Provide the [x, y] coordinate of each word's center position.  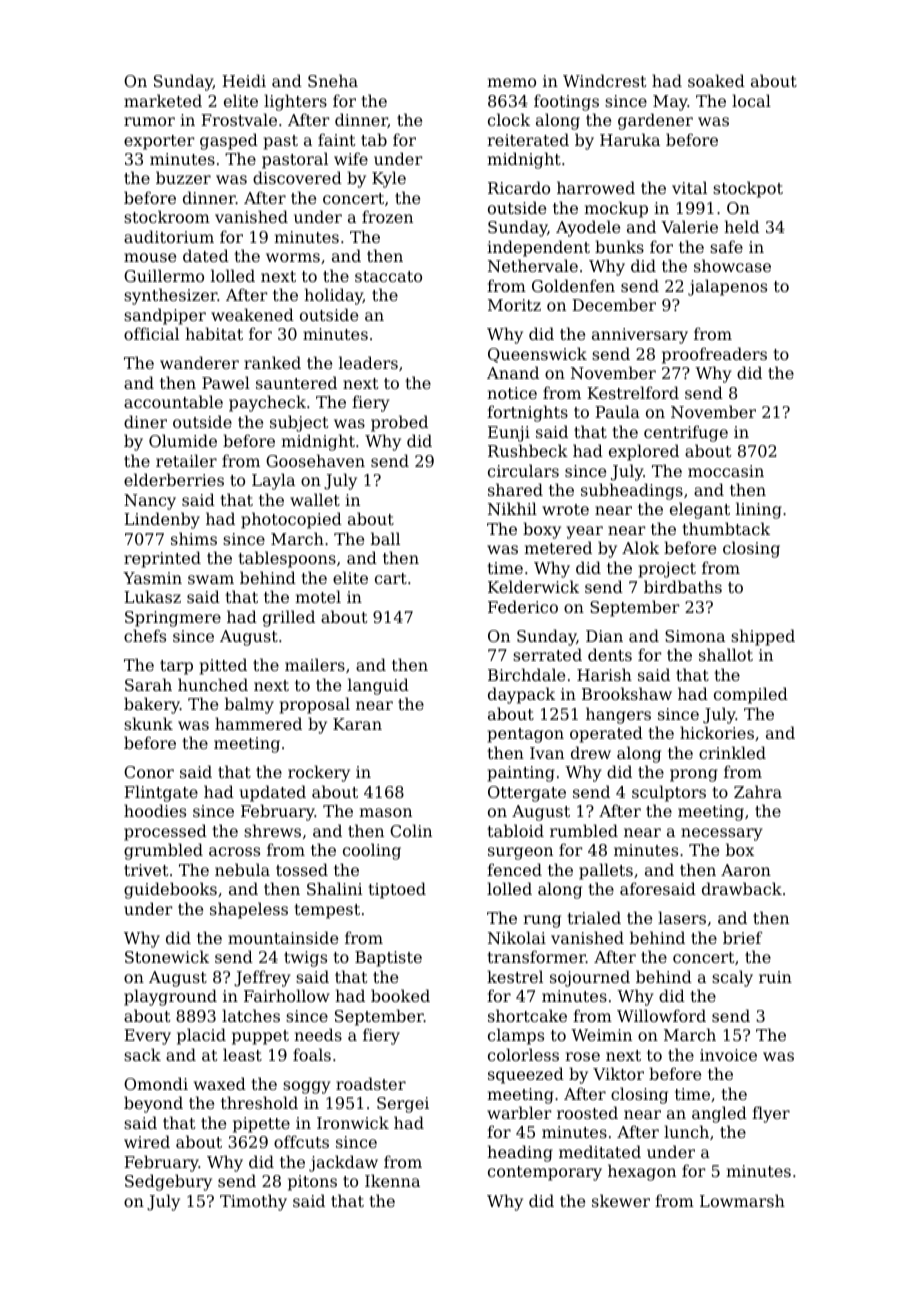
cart [391, 578]
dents [610, 654]
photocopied [291, 520]
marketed [163, 100]
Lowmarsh [742, 1200]
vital [689, 187]
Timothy [253, 1202]
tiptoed [397, 890]
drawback [742, 888]
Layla [273, 481]
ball [385, 538]
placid [201, 1036]
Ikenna [392, 1180]
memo [511, 82]
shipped [763, 637]
